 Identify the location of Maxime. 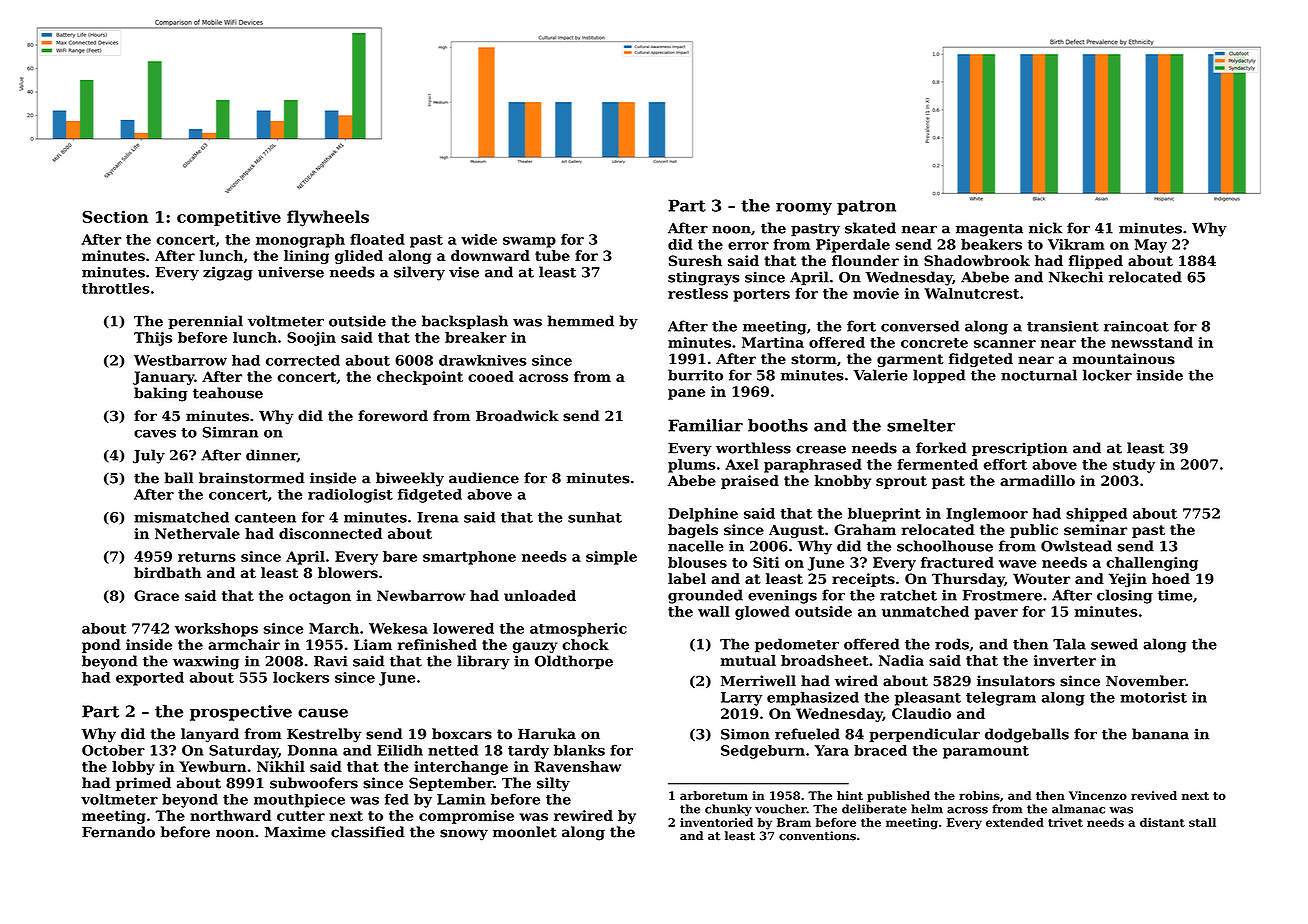
(295, 832).
